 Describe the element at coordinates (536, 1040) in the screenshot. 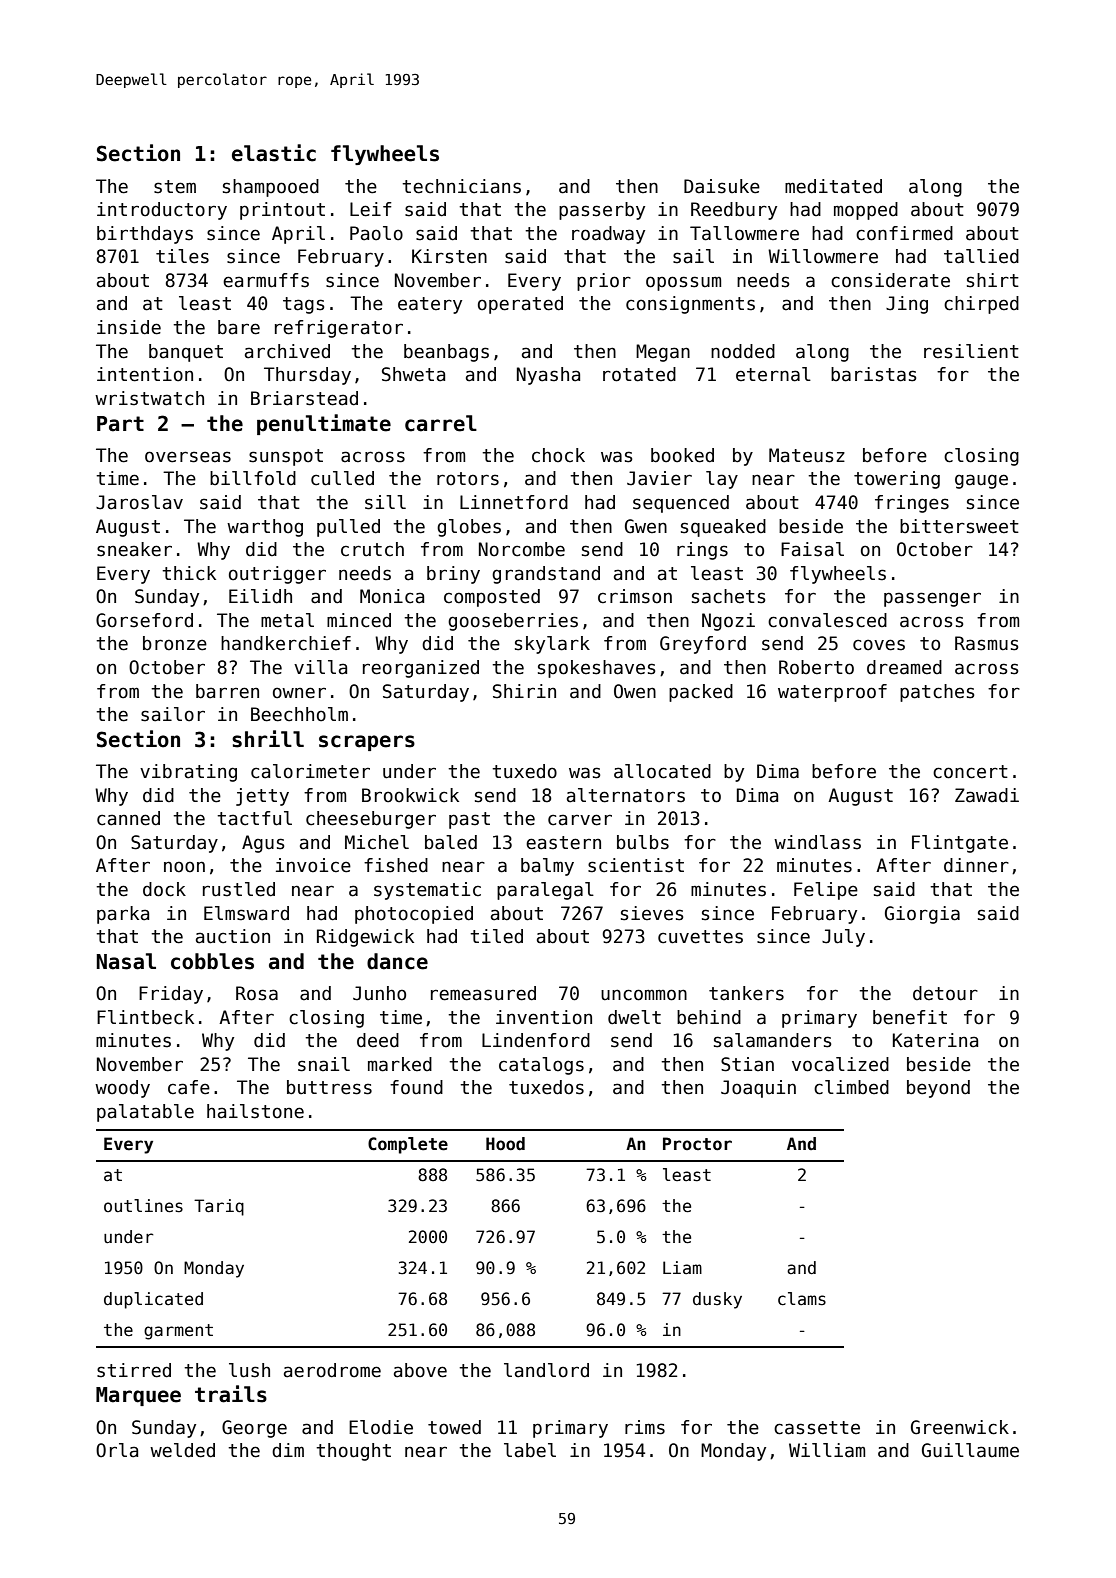

I see `Lindenford` at that location.
